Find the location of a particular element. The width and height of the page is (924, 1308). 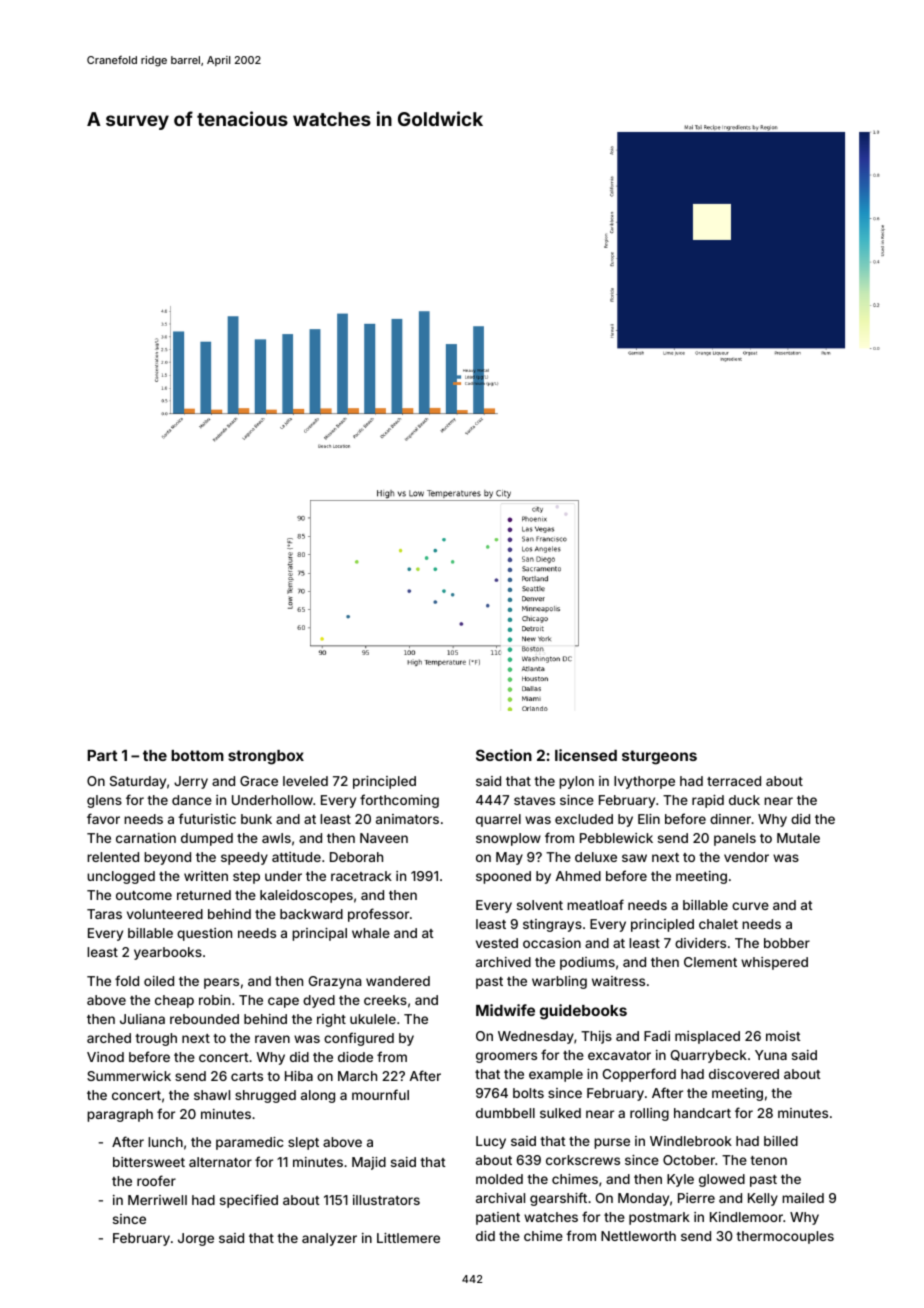

saw is located at coordinates (634, 858).
